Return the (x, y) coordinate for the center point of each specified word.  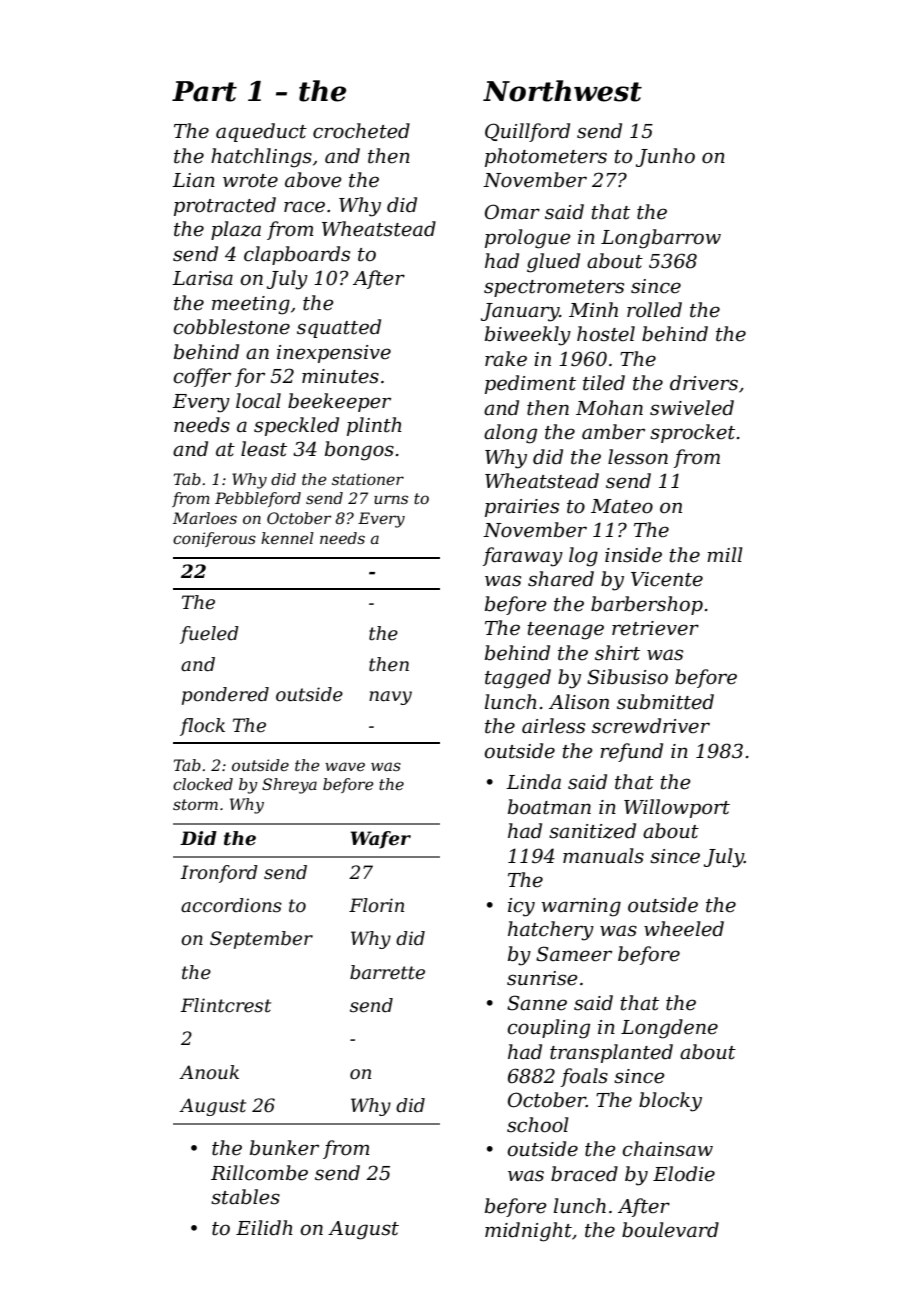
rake (506, 359)
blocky (670, 1102)
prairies (522, 508)
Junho (665, 157)
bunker (284, 1148)
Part (204, 91)
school (538, 1125)
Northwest (562, 91)
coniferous (214, 539)
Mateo (622, 506)
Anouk (209, 1072)
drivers (704, 383)
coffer (202, 377)
